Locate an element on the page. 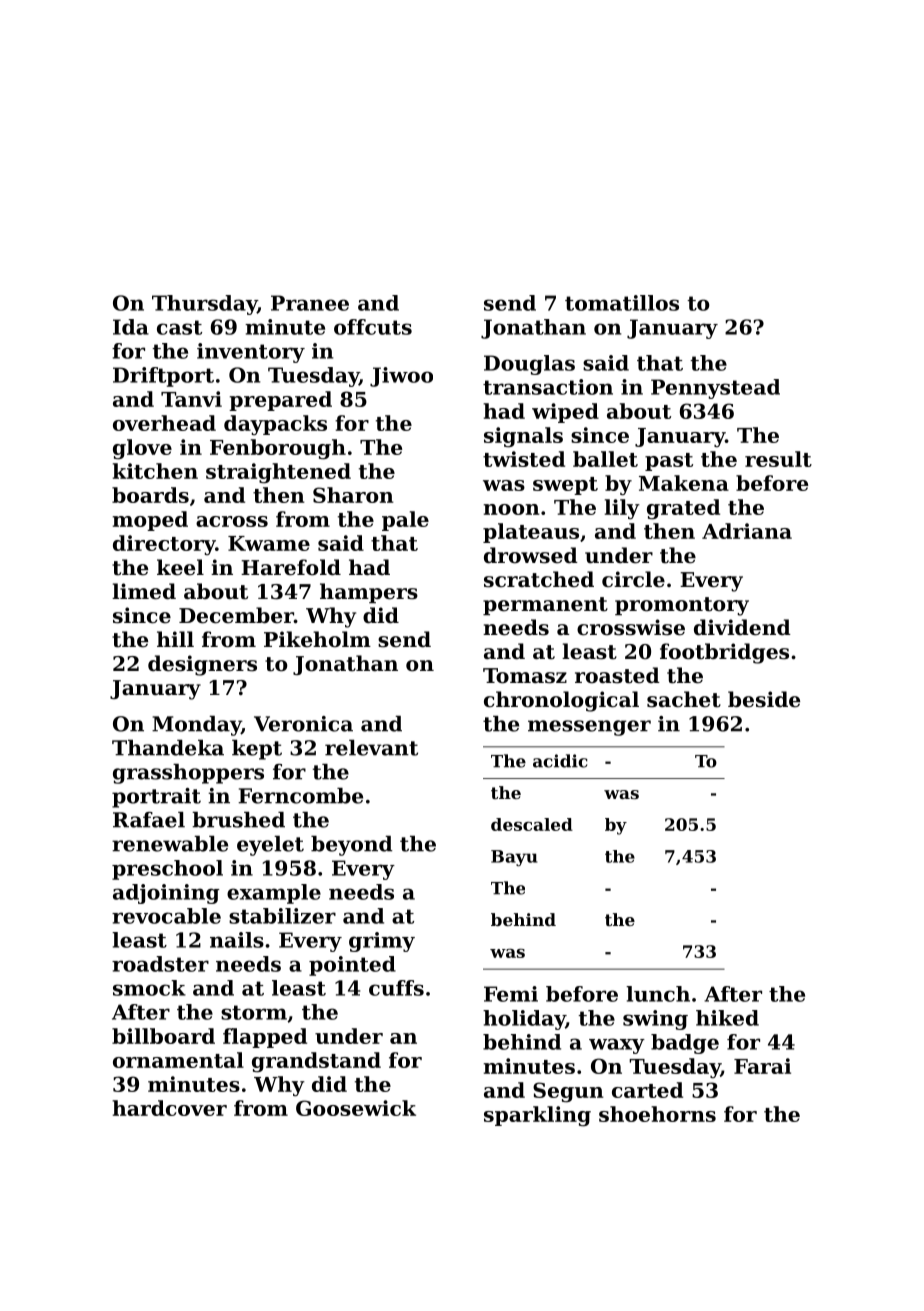 The width and height of the image is (924, 1311). promontory is located at coordinates (682, 606).
